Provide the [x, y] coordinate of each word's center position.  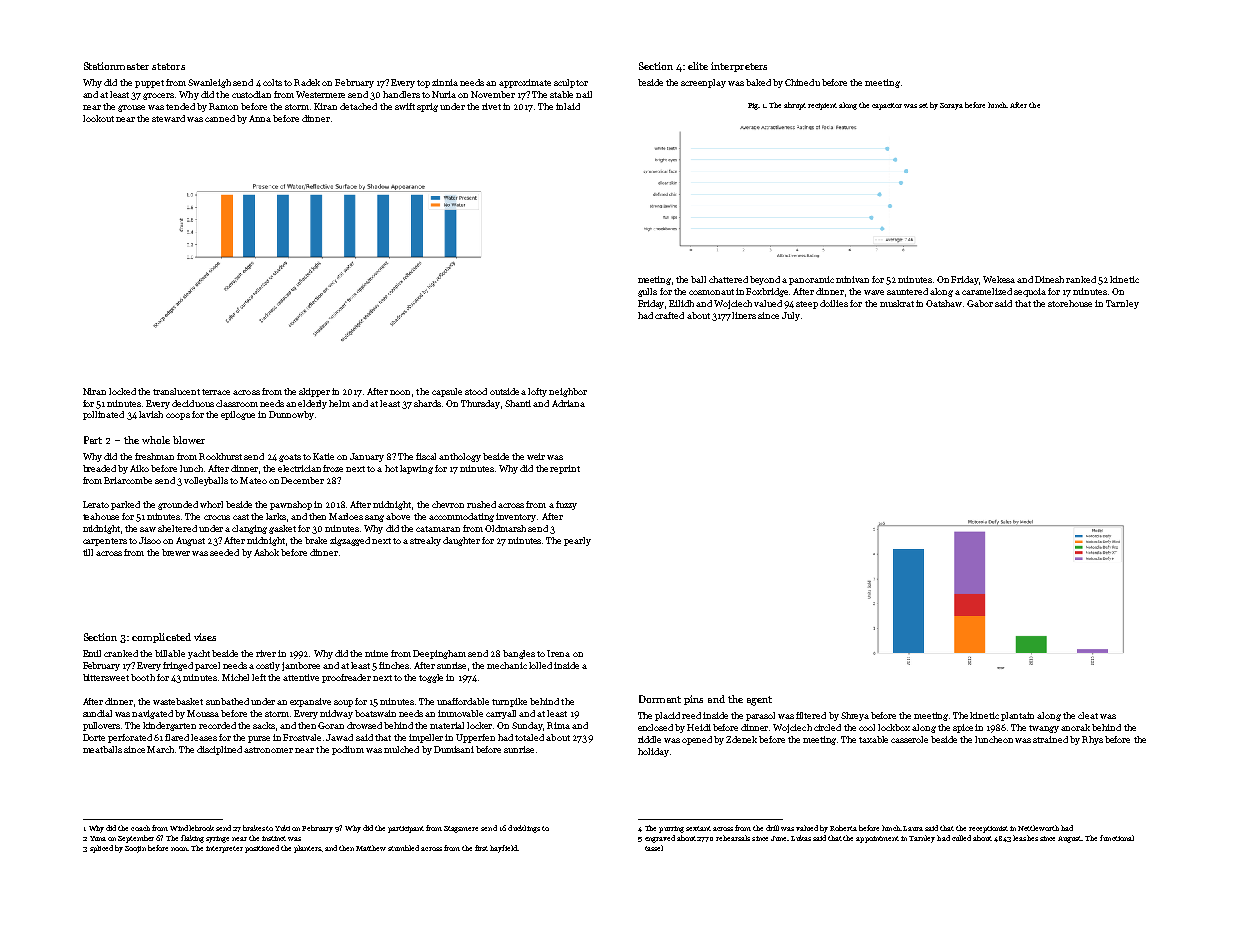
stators [168, 66]
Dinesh [1049, 279]
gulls [647, 292]
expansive [310, 702]
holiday [653, 752]
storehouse [1070, 303]
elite [698, 66]
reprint [565, 469]
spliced [101, 849]
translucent [176, 391]
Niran [94, 391]
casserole [909, 739]
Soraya [951, 106]
